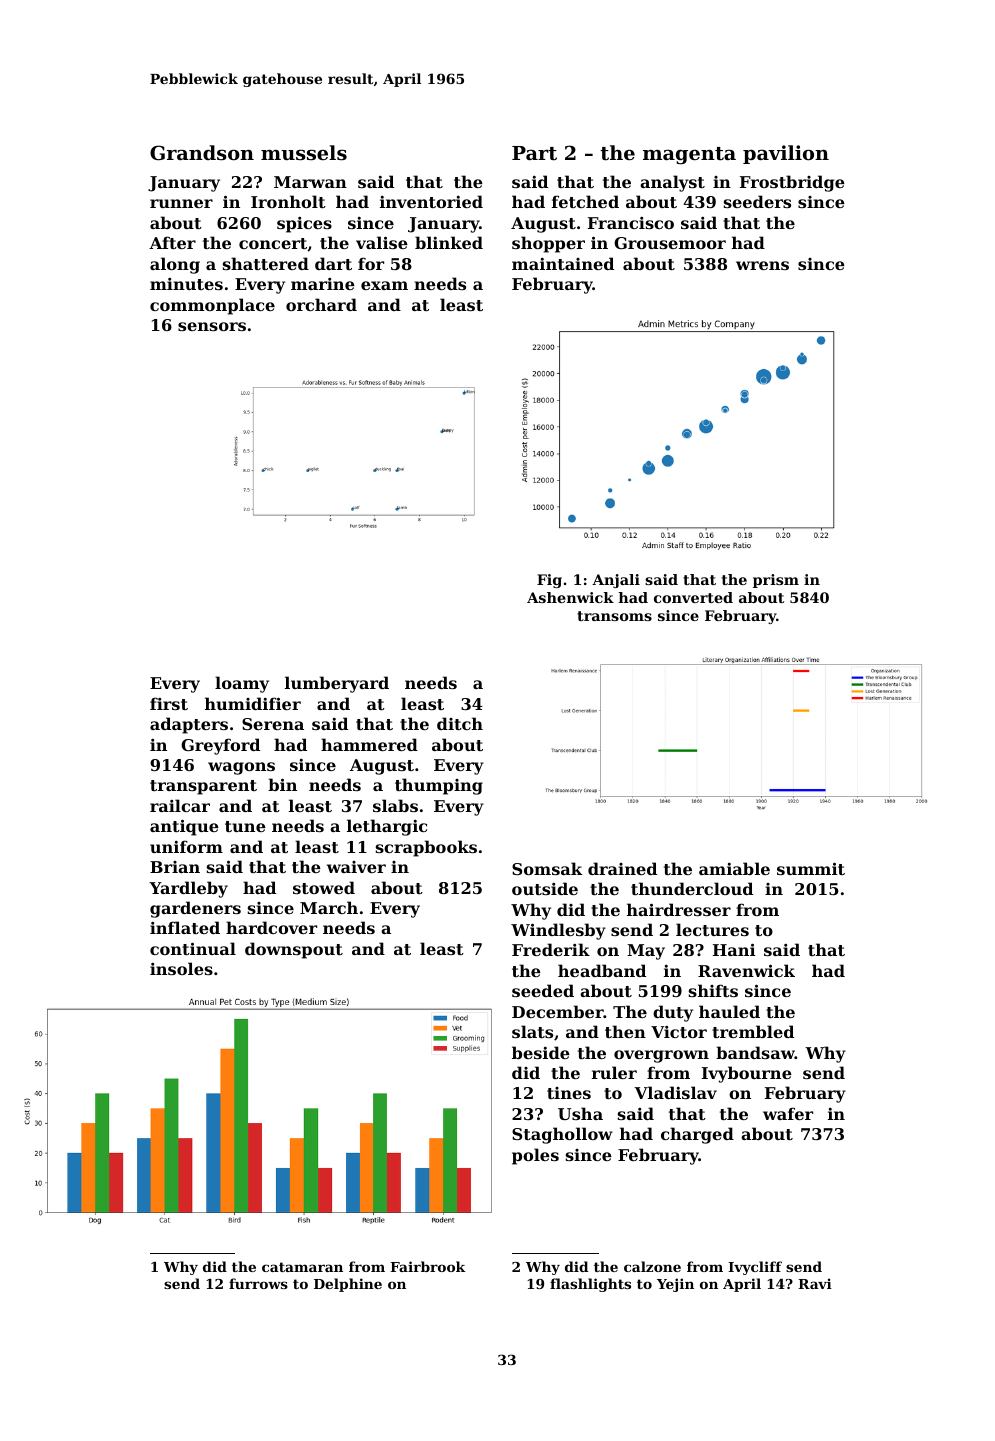 This screenshot has width=995, height=1441. Describe the element at coordinates (212, 306) in the screenshot. I see `commonplace` at that location.
